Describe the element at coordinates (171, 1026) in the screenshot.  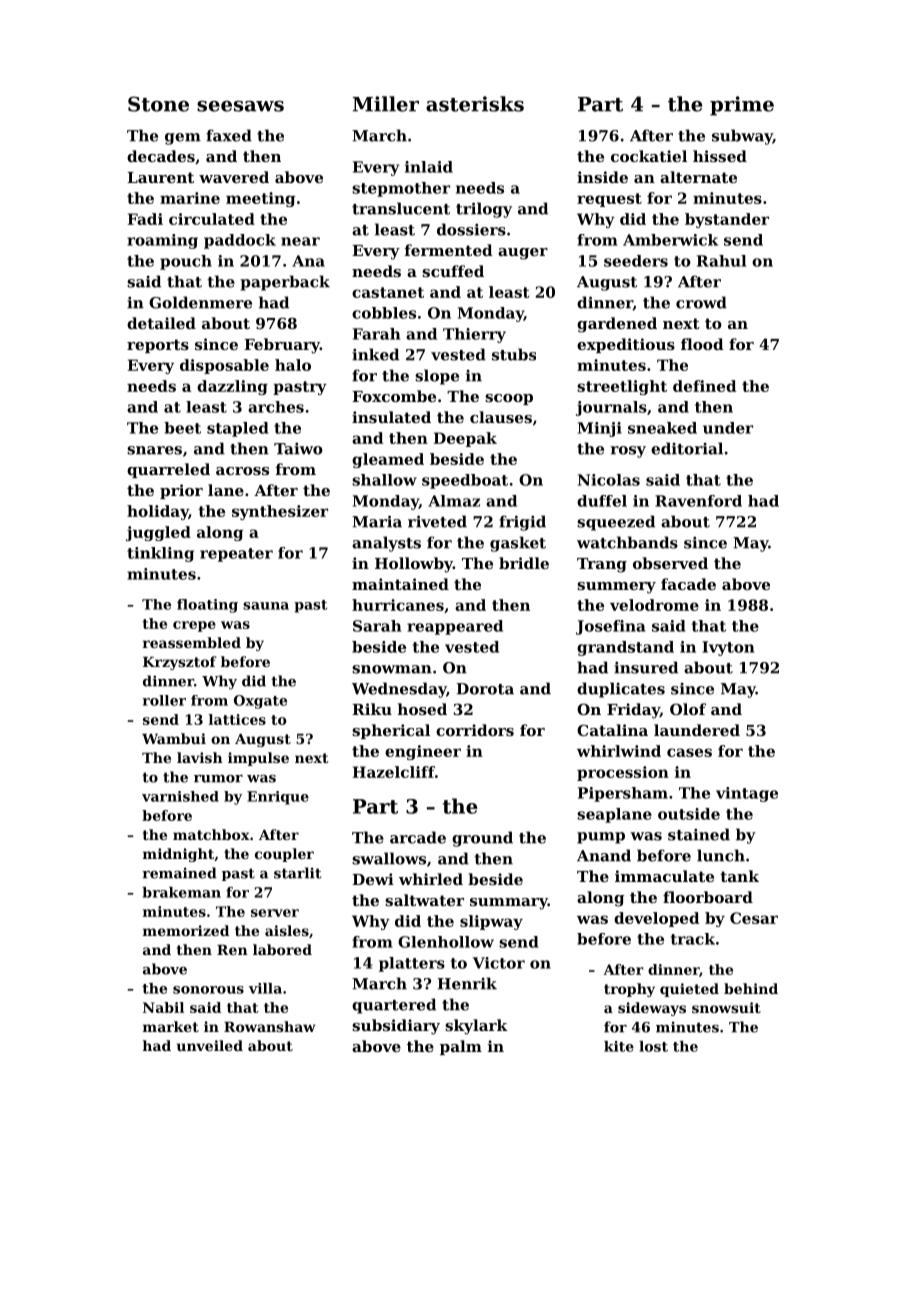
I see `market` at that location.
